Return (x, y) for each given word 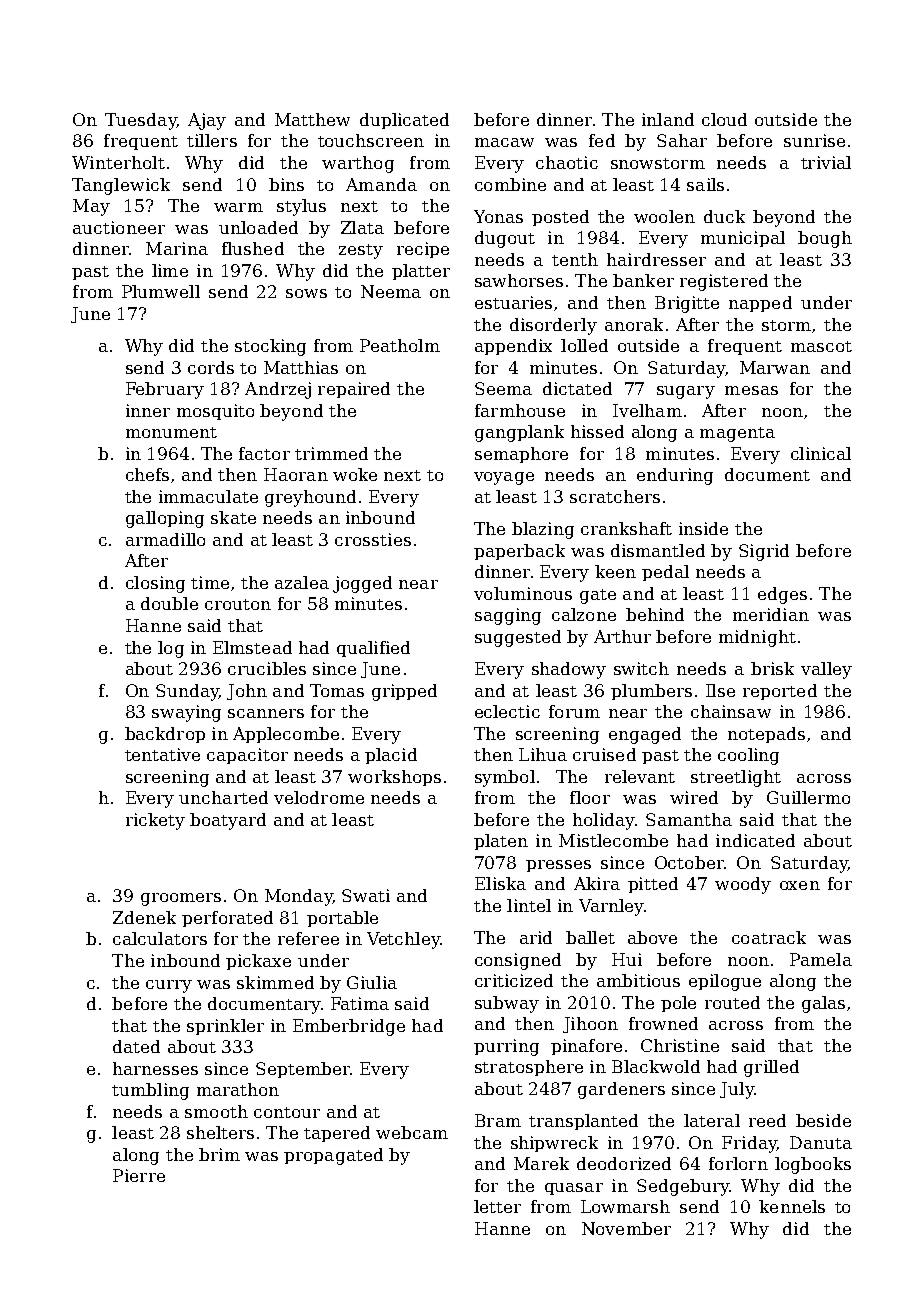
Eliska (500, 883)
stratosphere (529, 1068)
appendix (513, 347)
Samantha (689, 819)
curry (169, 986)
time (210, 582)
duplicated (404, 121)
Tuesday (140, 121)
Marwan (775, 367)
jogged (362, 584)
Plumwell (161, 291)
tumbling (150, 1091)
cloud (724, 119)
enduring (675, 476)
